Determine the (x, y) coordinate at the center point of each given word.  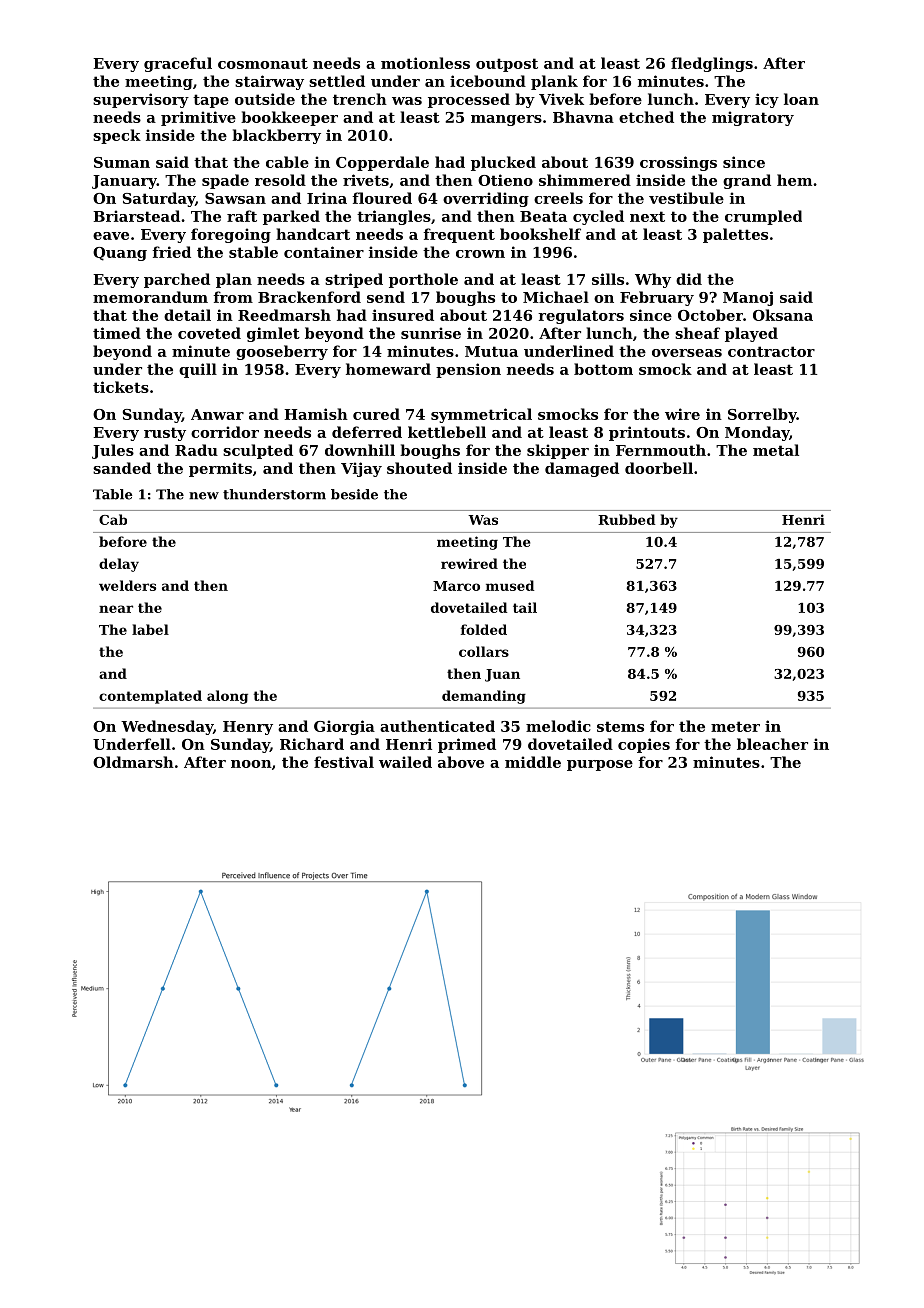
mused (510, 585)
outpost (507, 65)
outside (265, 99)
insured (403, 315)
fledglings (712, 64)
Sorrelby (762, 415)
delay (119, 565)
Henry (248, 728)
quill (198, 370)
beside (354, 494)
